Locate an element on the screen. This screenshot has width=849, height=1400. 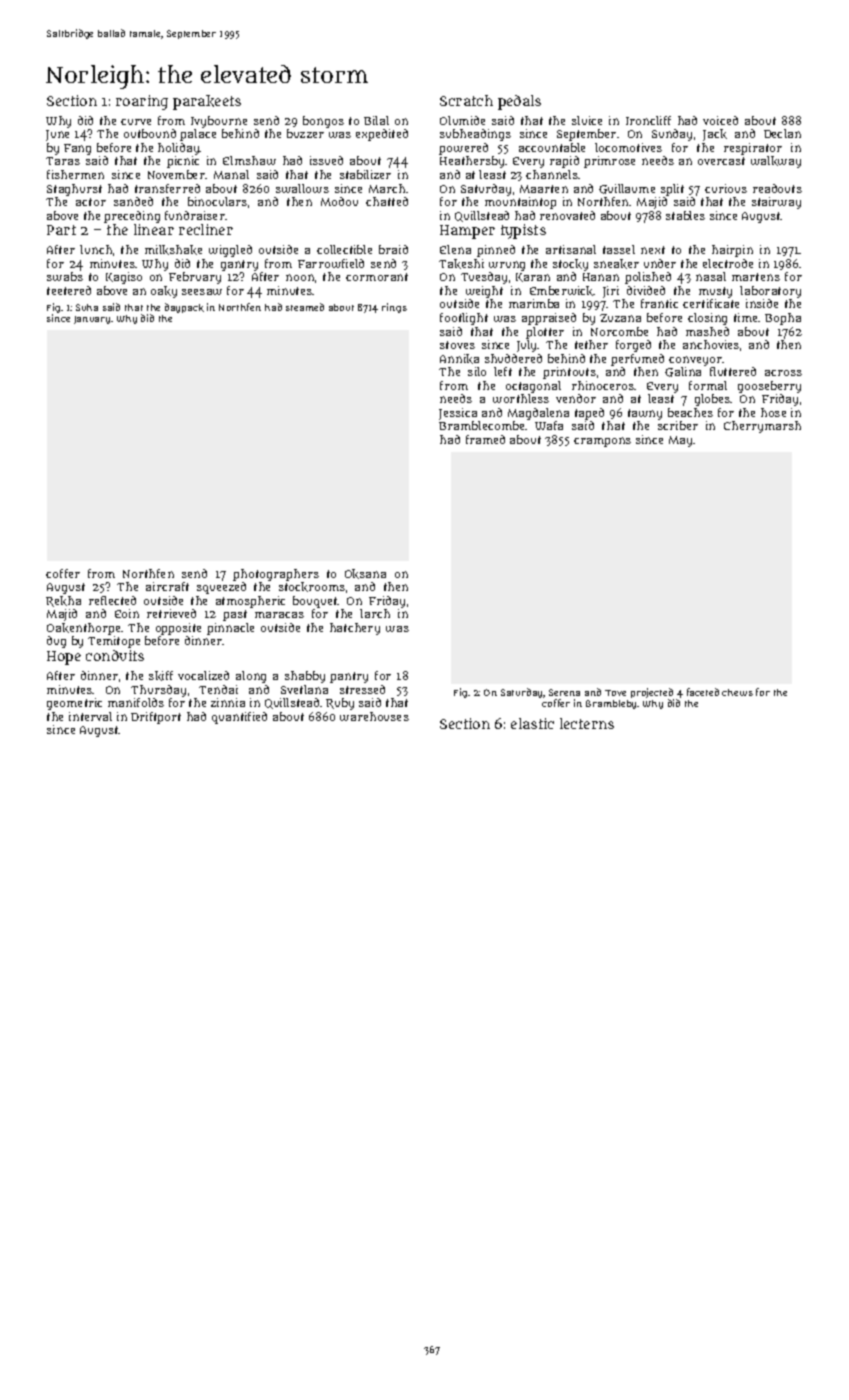
daypack is located at coordinates (184, 308).
